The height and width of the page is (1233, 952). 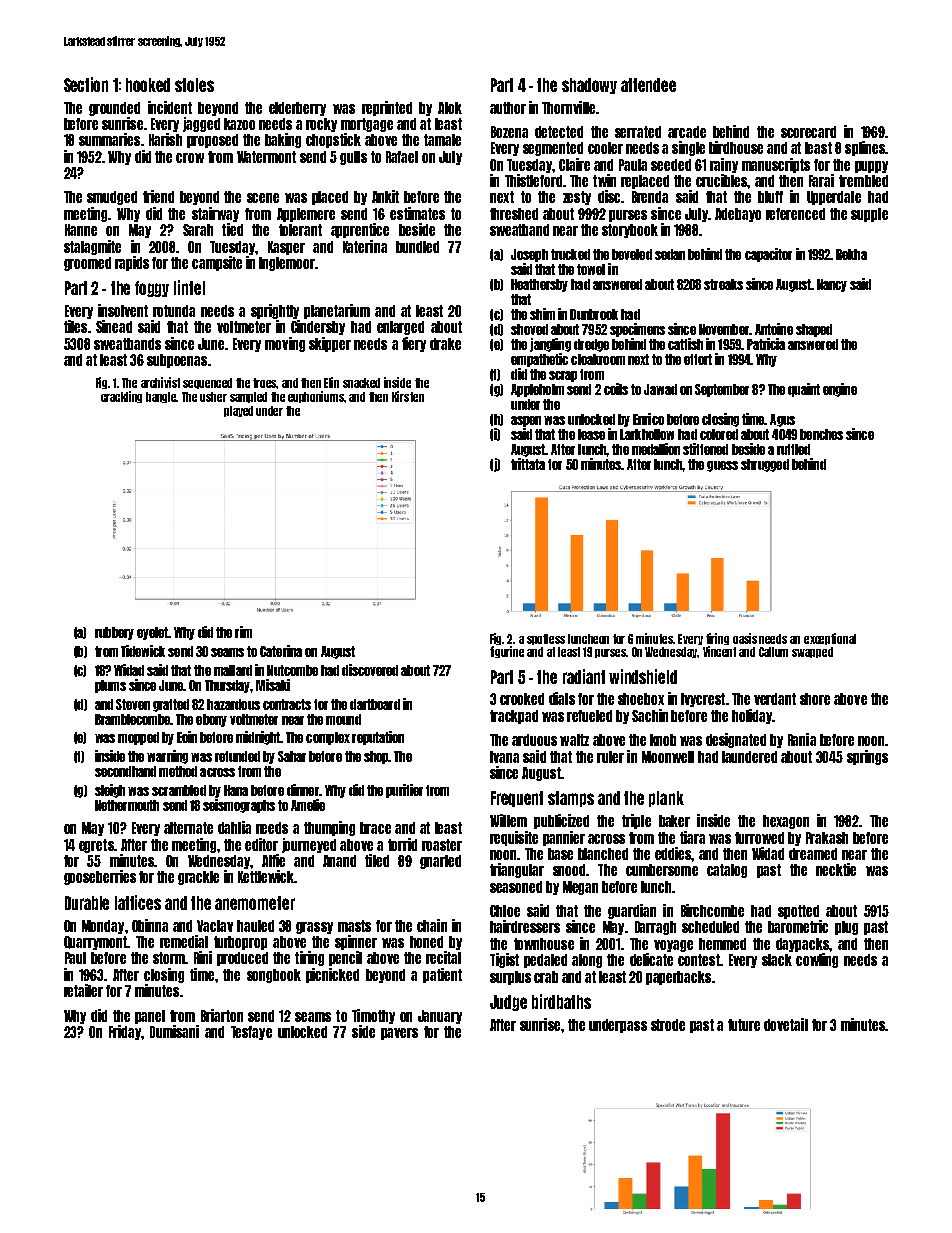 I want to click on Ivana, so click(x=504, y=757).
